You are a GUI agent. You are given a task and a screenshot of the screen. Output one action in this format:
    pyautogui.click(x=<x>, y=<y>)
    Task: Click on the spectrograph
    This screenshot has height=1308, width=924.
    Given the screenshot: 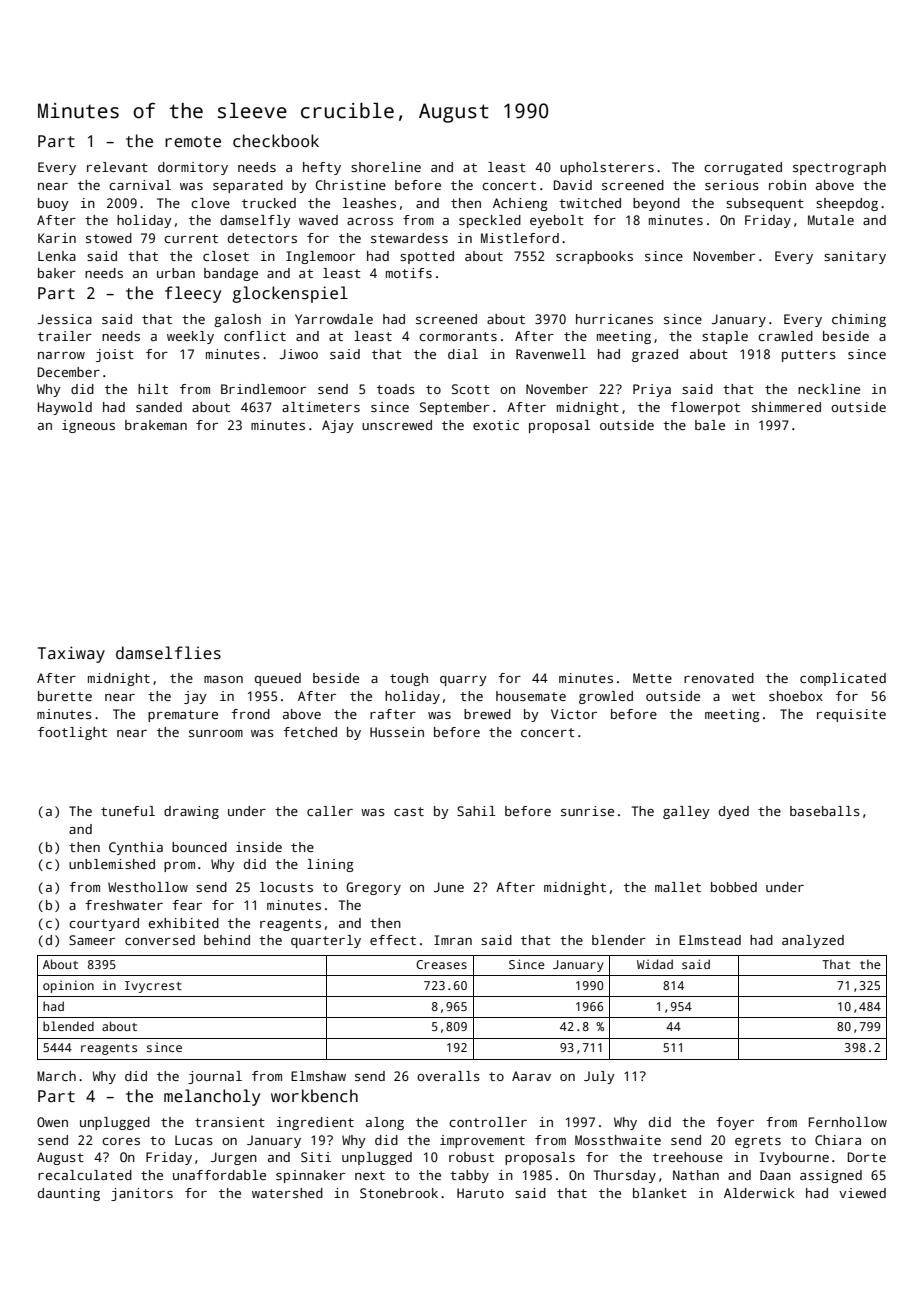 What is the action you would take?
    pyautogui.click(x=839, y=168)
